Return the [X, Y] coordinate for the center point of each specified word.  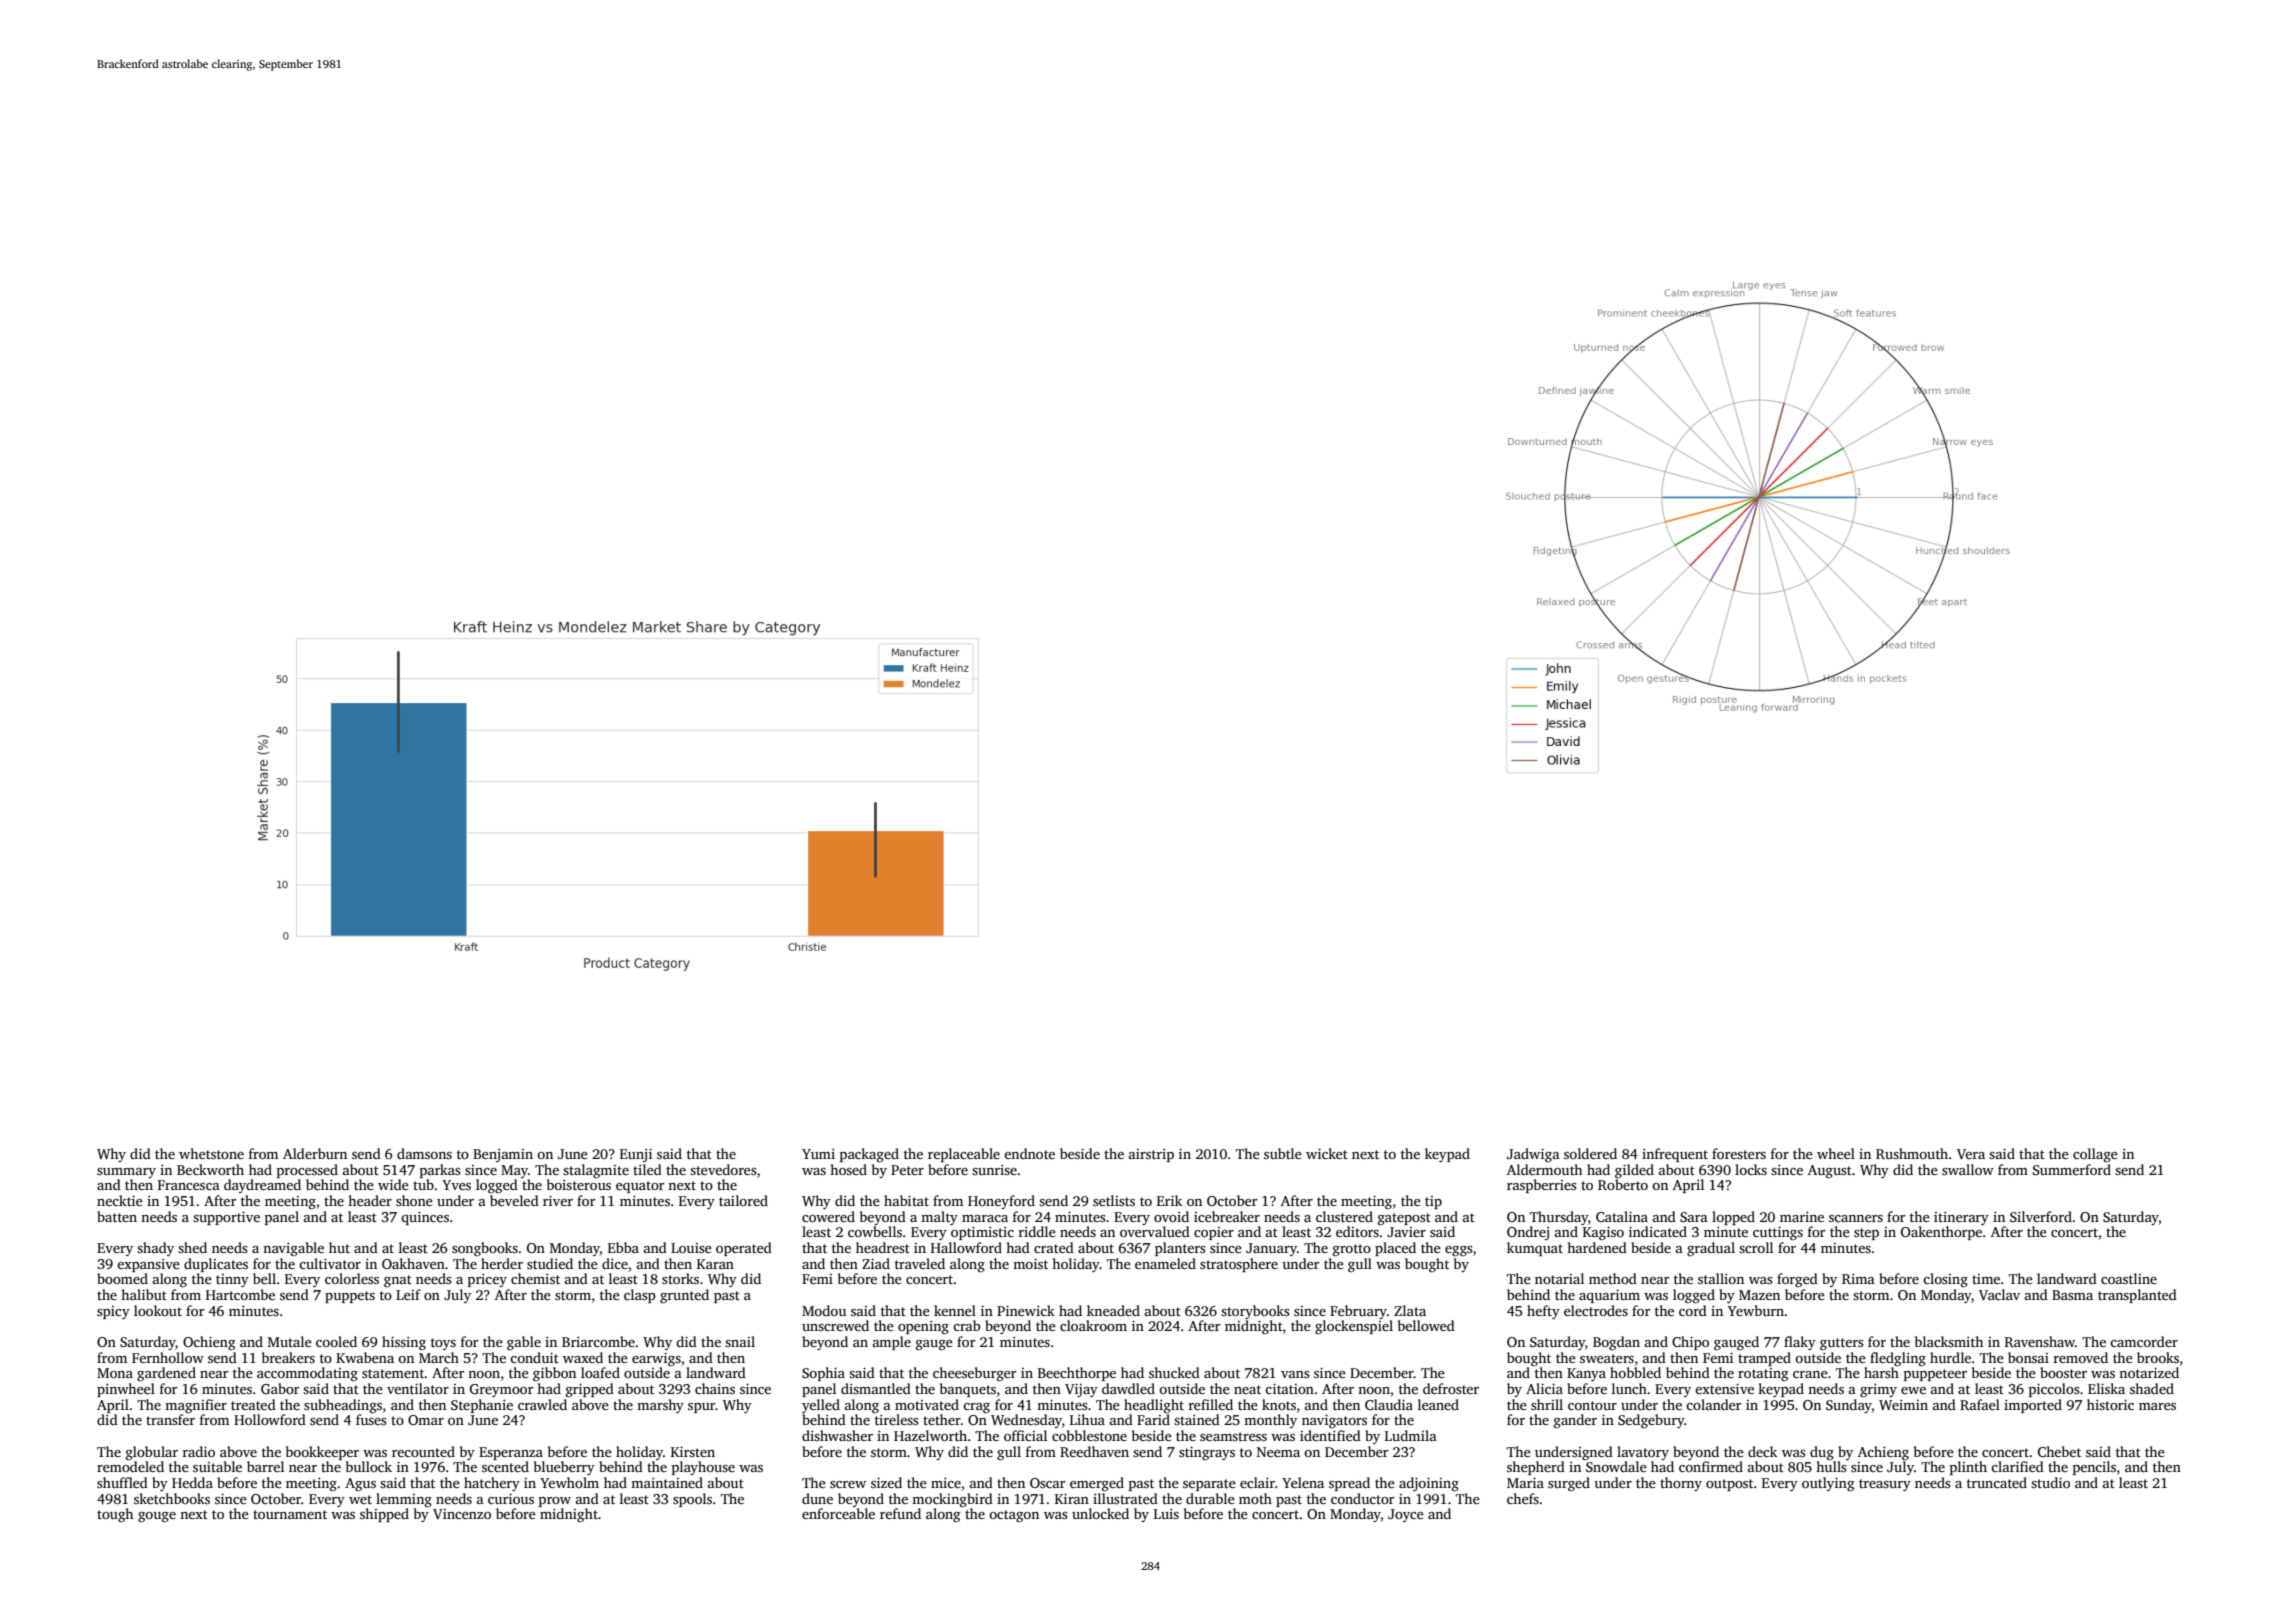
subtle [1283, 1153]
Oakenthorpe [1941, 1233]
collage [2095, 1155]
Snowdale [1616, 1466]
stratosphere [1239, 1265]
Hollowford [270, 1419]
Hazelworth [930, 1435]
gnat [398, 1281]
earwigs [656, 1359]
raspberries [1542, 1186]
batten [117, 1216]
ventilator [418, 1388]
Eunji [636, 1155]
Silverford [2041, 1216]
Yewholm [569, 1482]
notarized [2149, 1372]
